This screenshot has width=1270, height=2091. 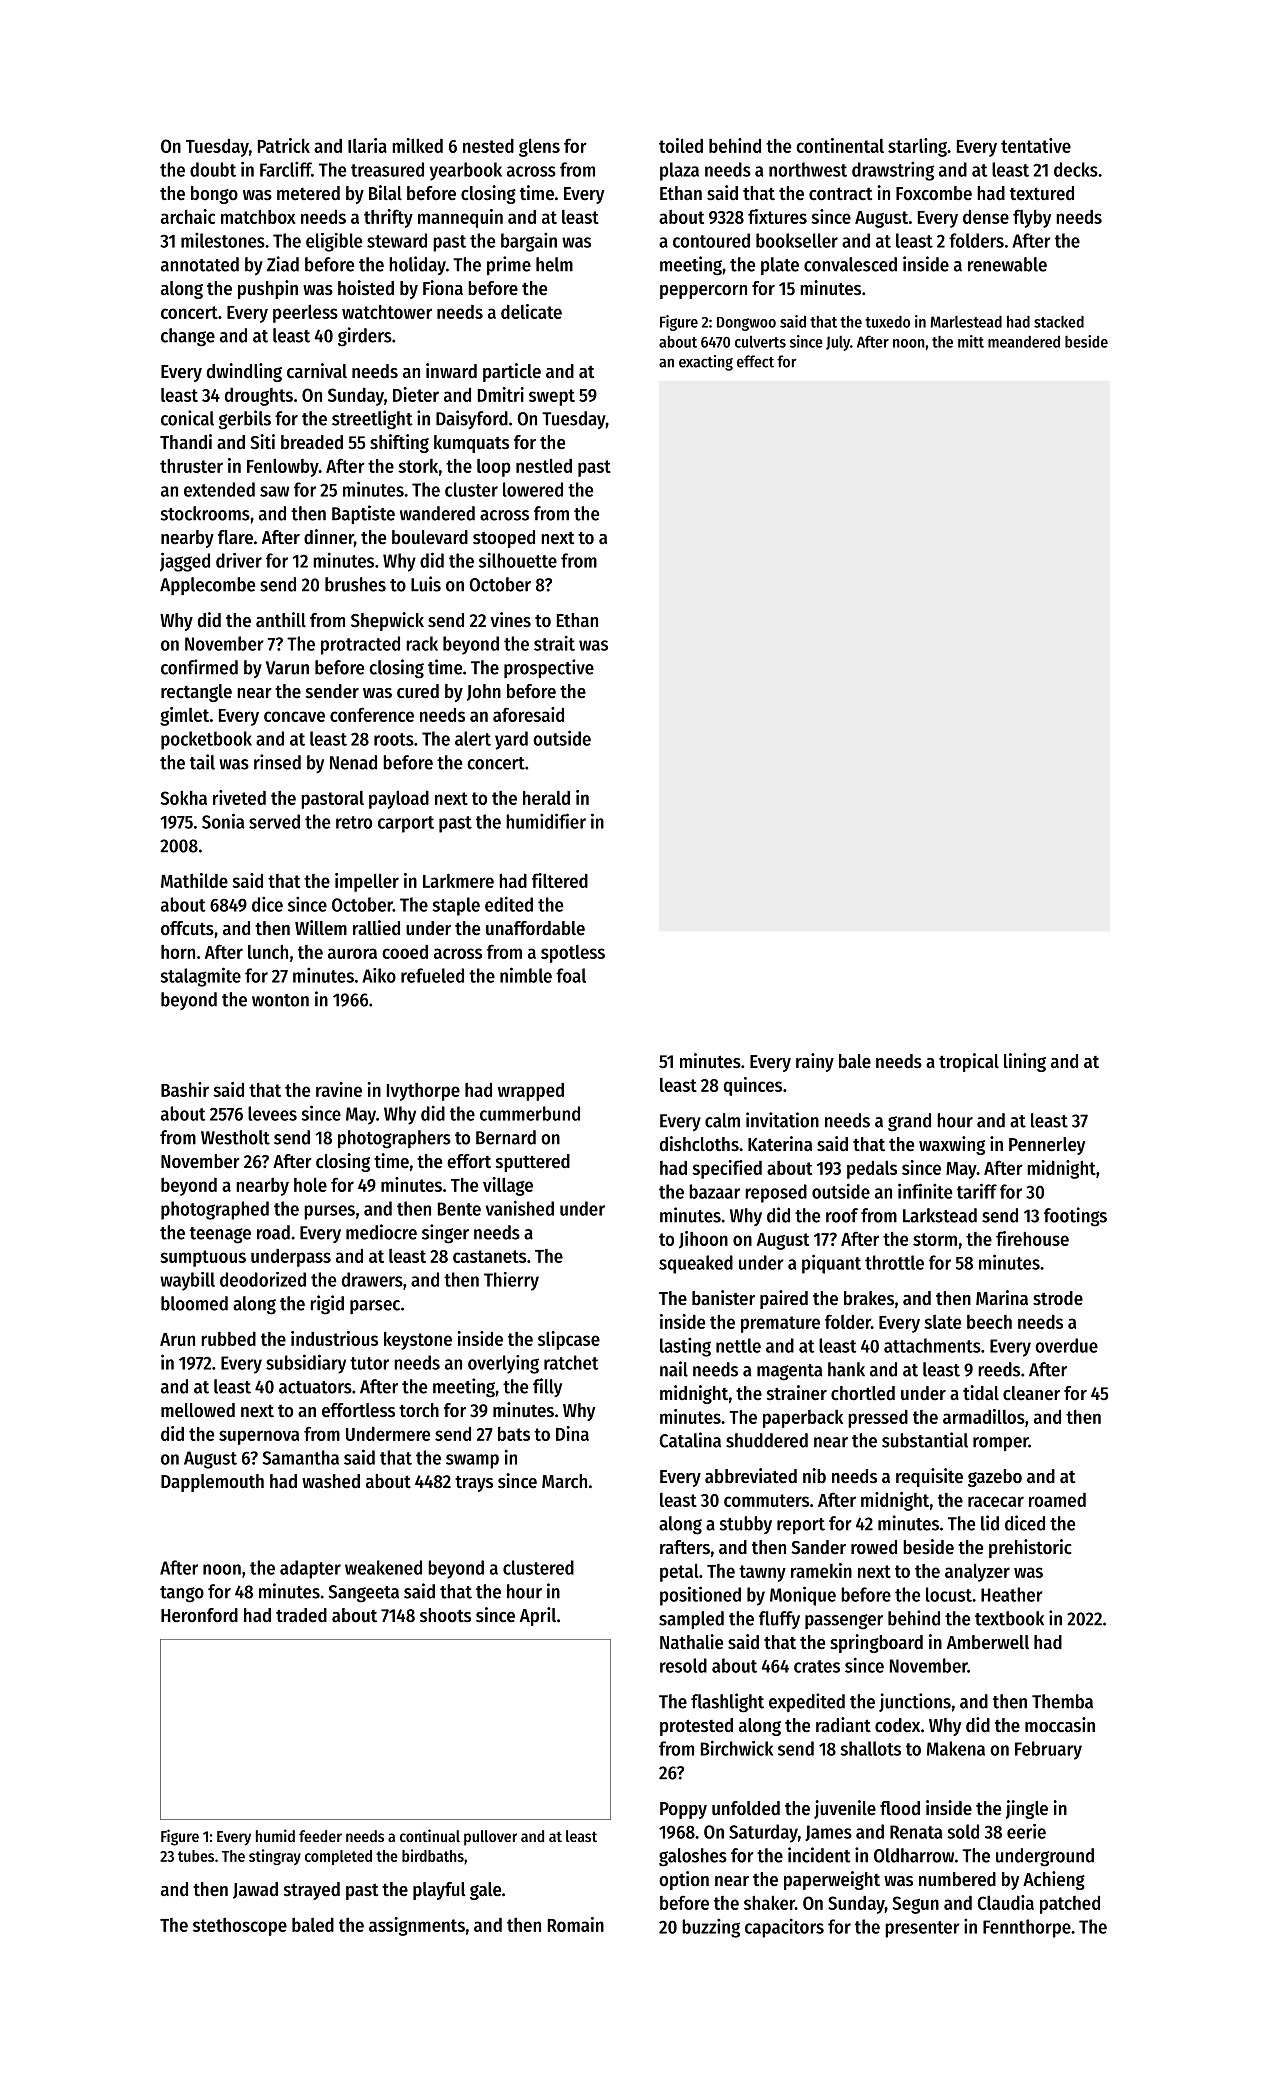 I want to click on roamed, so click(x=1057, y=1500).
